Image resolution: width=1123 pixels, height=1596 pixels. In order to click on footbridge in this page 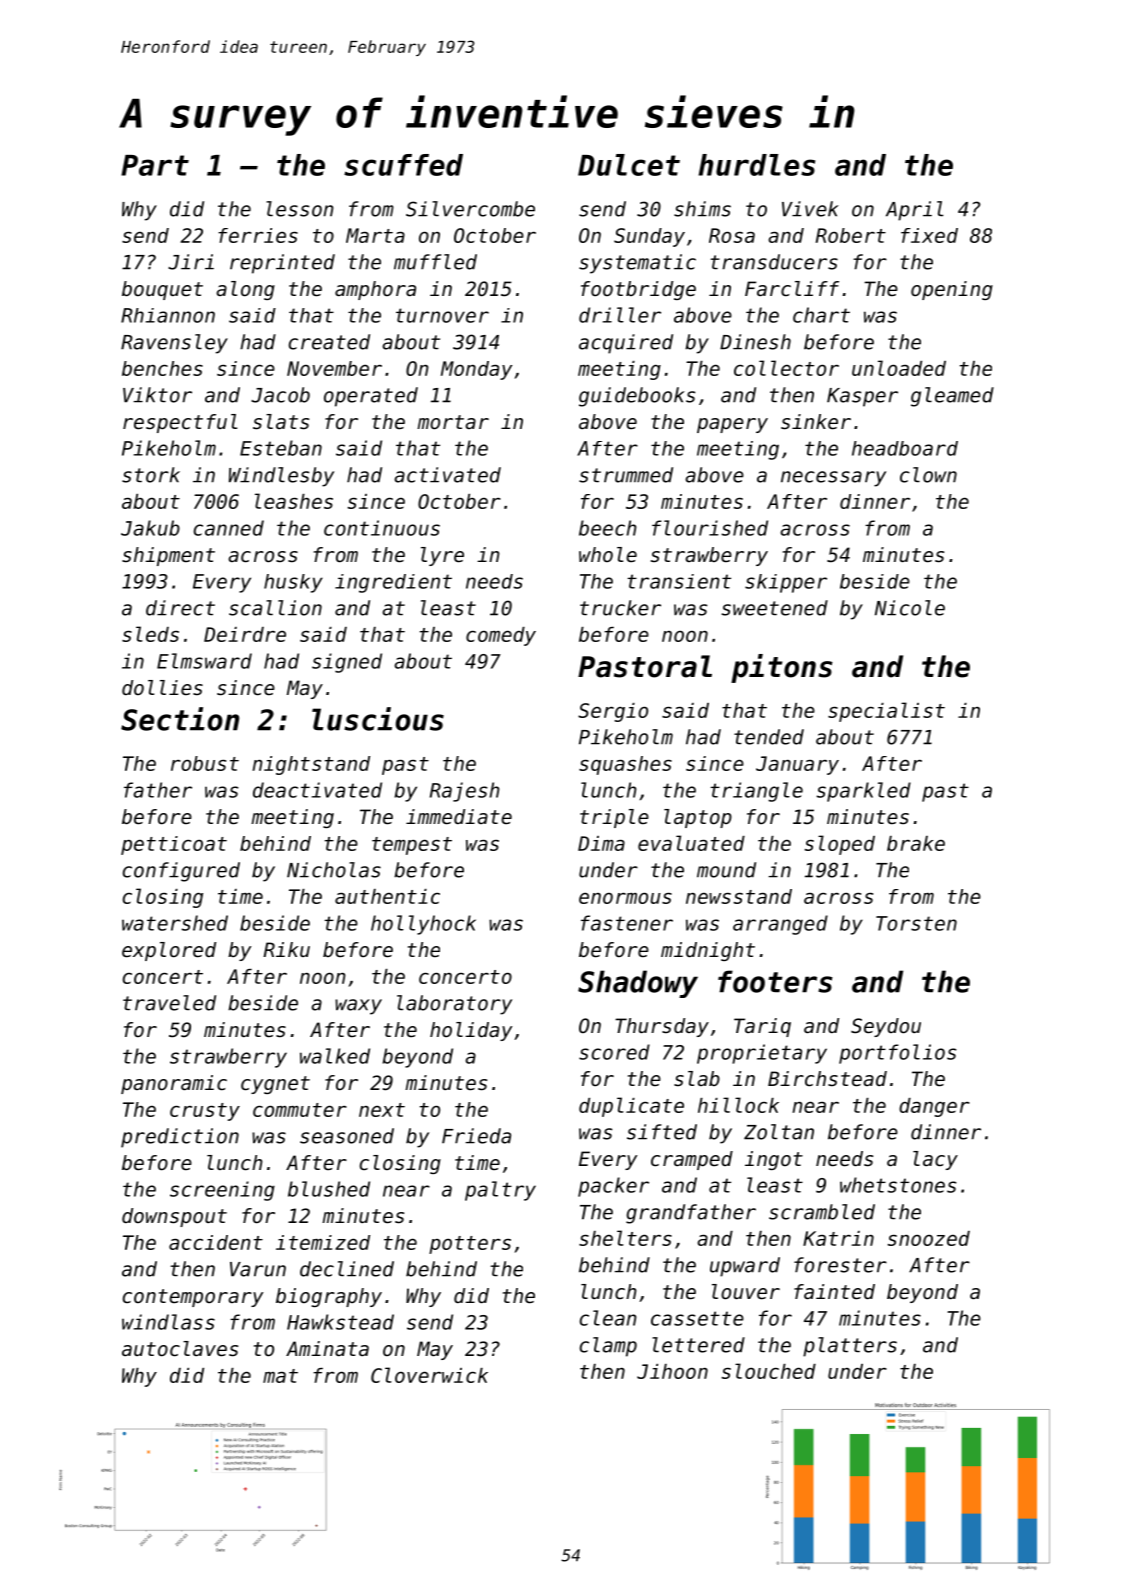, I will do `click(638, 290)`.
